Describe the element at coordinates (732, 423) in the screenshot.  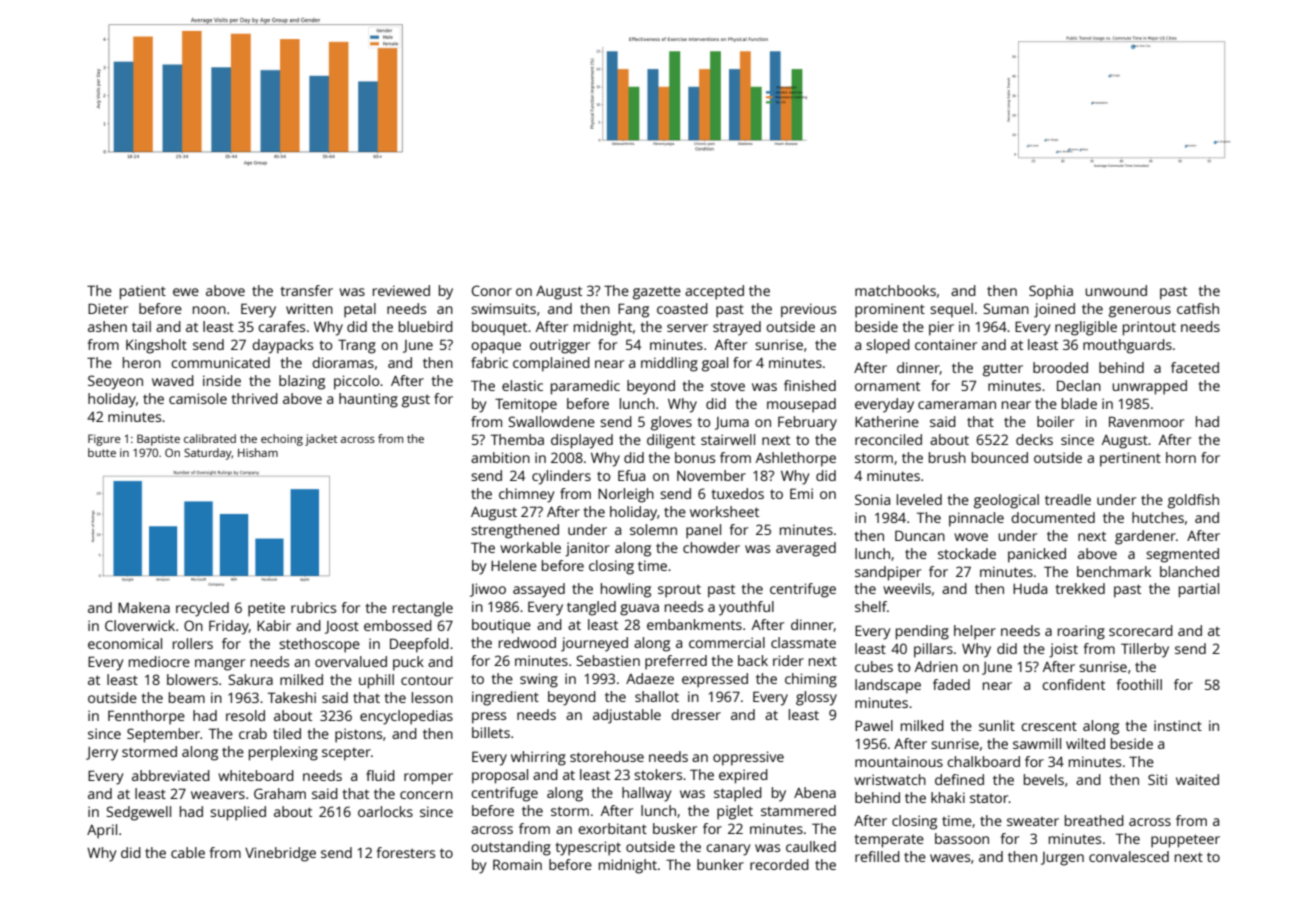
I see `Juma` at that location.
